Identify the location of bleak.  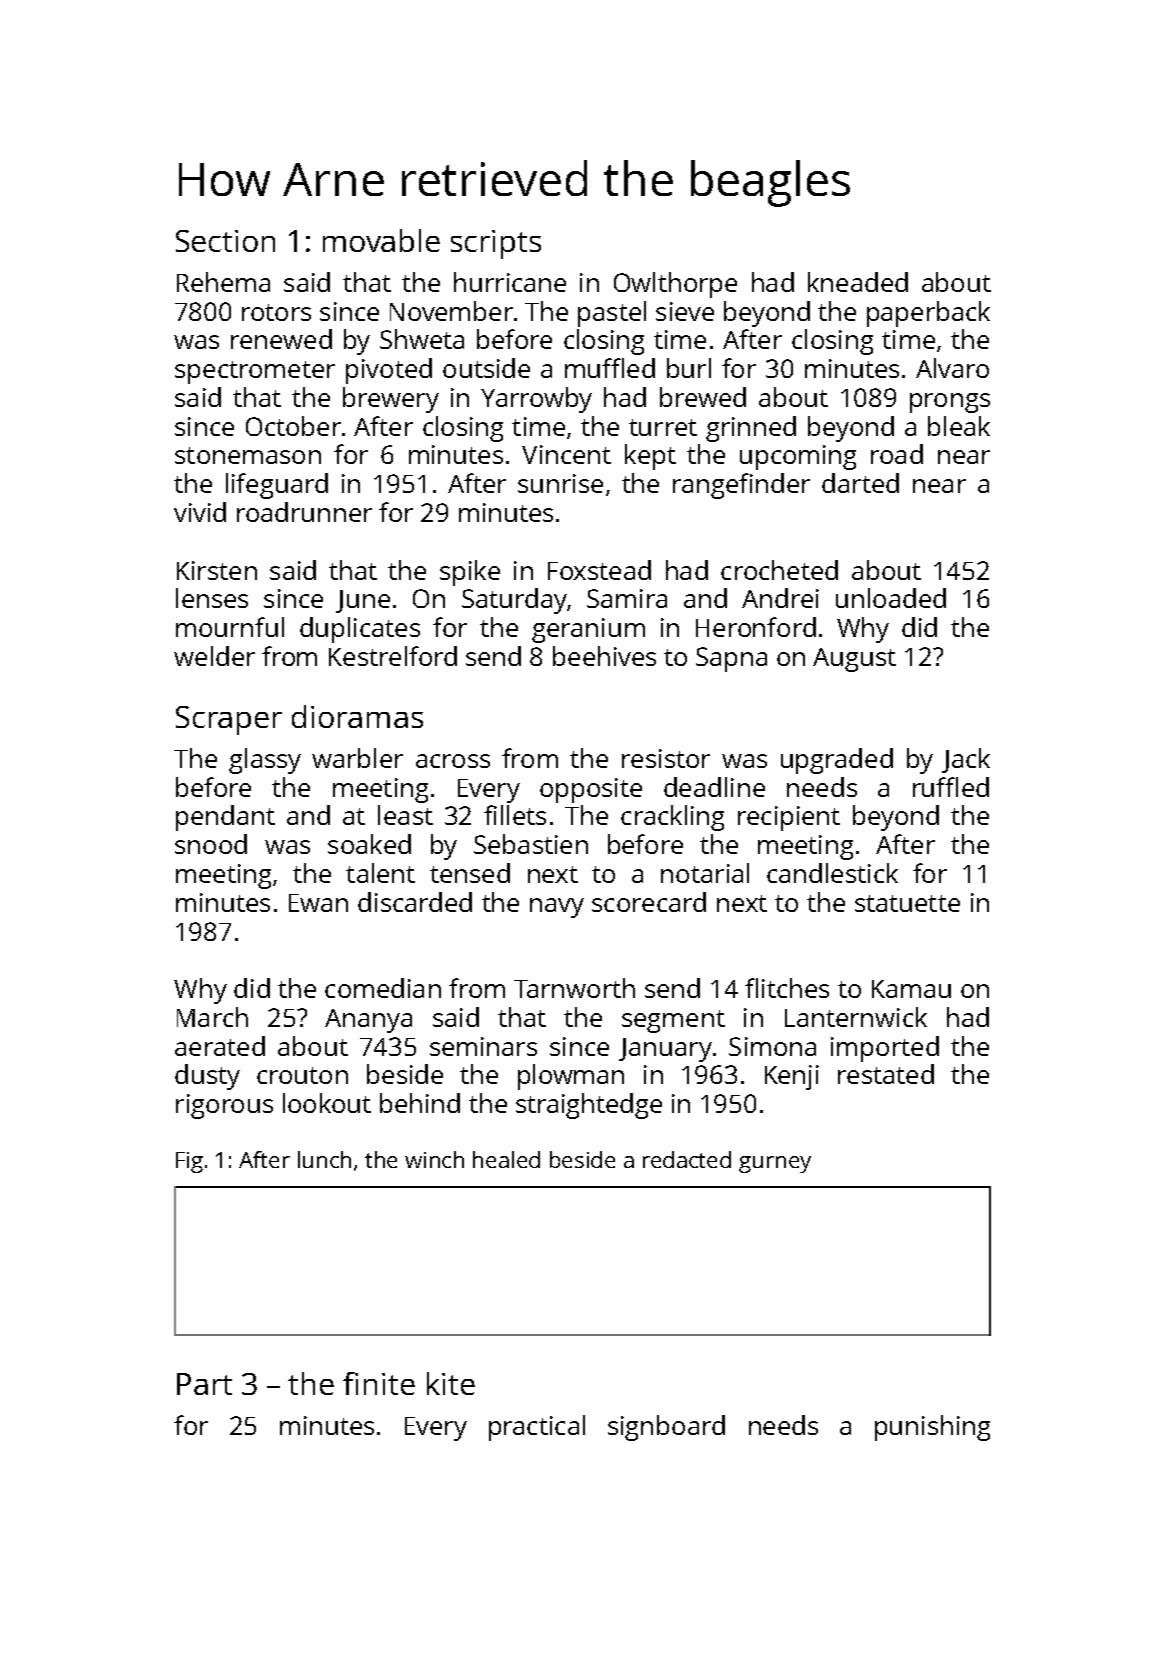
(959, 426).
